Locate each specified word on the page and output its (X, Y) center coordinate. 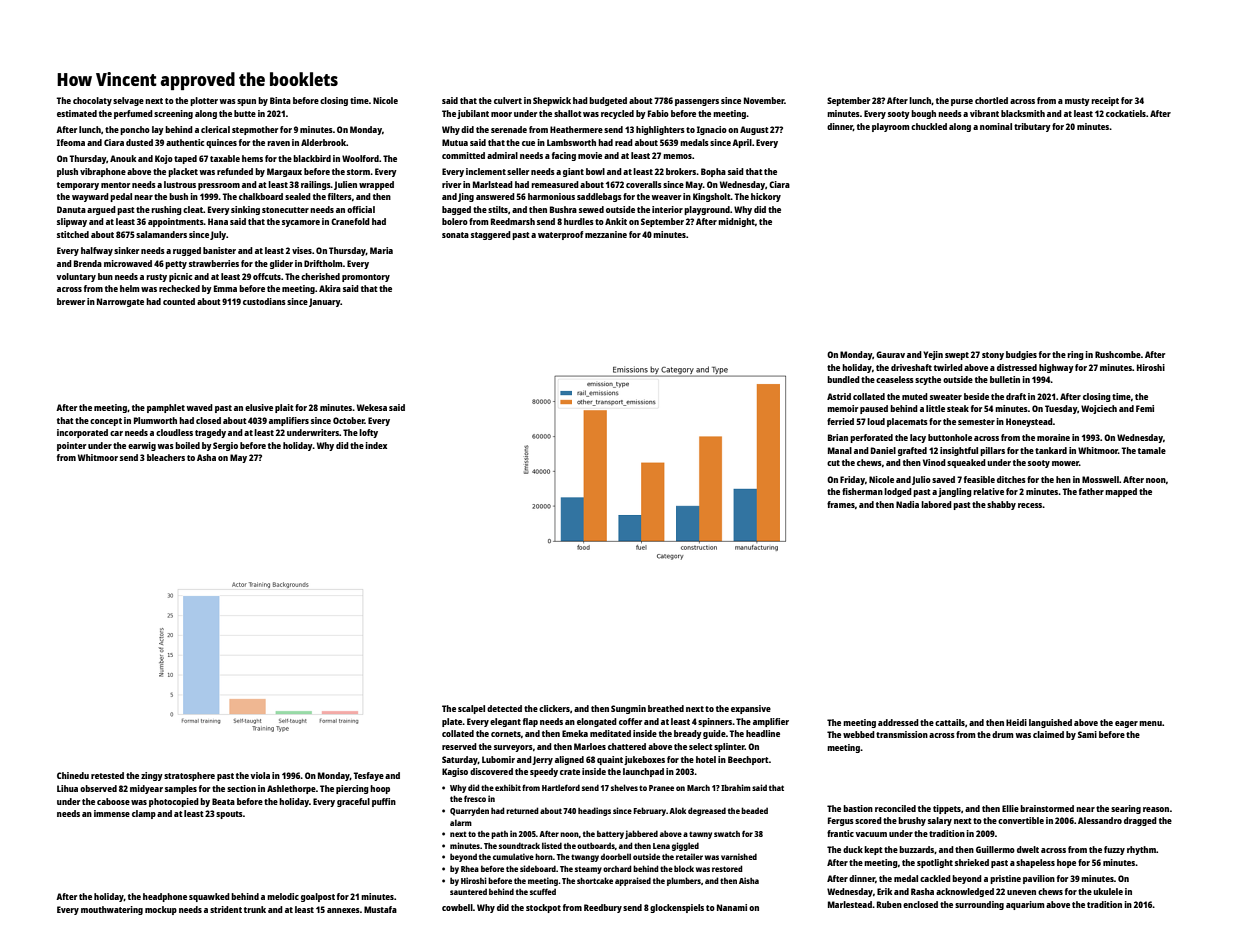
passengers (697, 102)
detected (504, 708)
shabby (1001, 505)
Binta (280, 100)
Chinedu (73, 775)
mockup (161, 910)
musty (1077, 102)
